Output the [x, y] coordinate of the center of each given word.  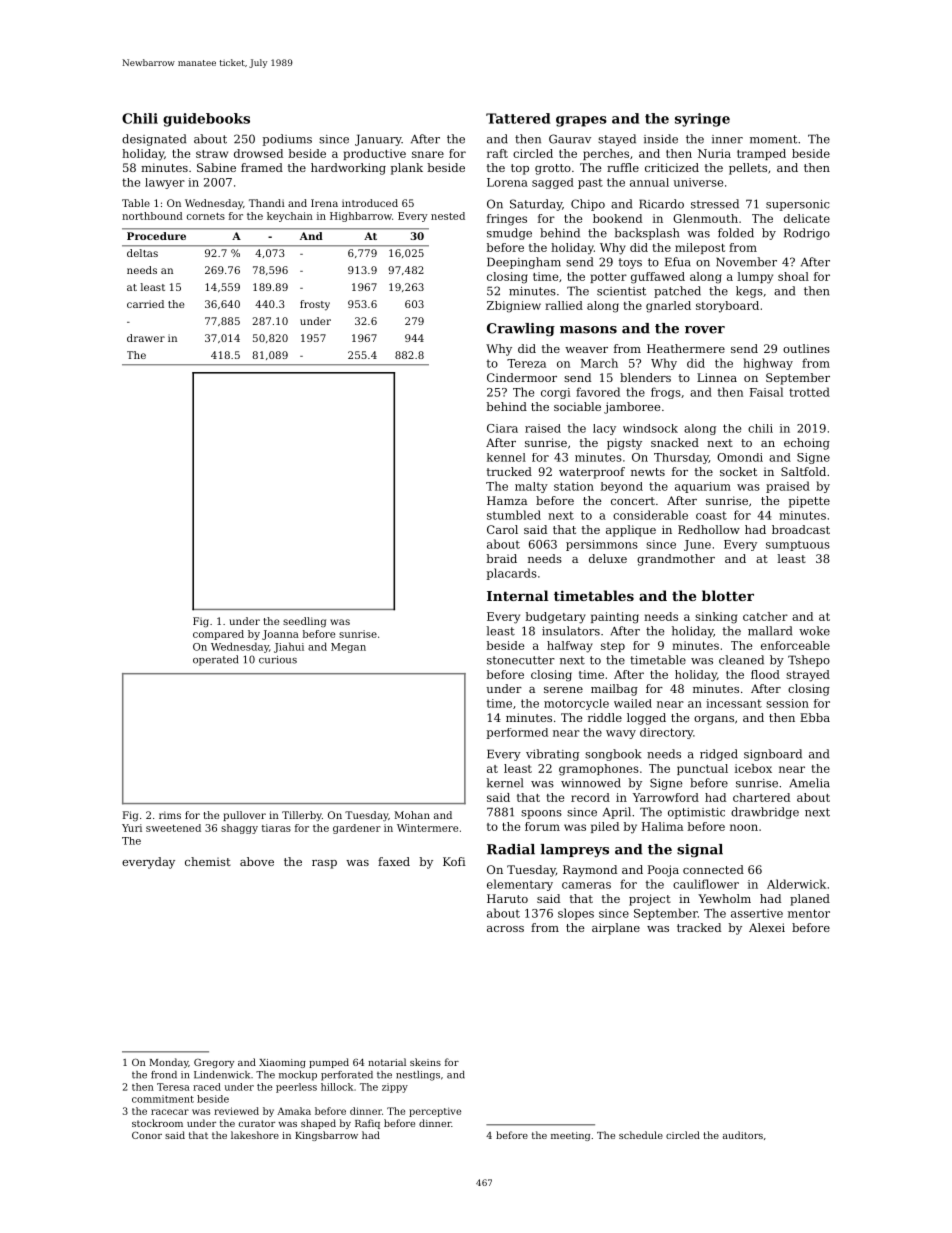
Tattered [518, 118]
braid [502, 558]
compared [218, 635]
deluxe [608, 558]
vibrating [552, 755]
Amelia [809, 783]
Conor [147, 1135]
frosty [315, 305]
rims [170, 815]
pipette [809, 502]
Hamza [507, 500]
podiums [287, 140]
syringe [702, 120]
